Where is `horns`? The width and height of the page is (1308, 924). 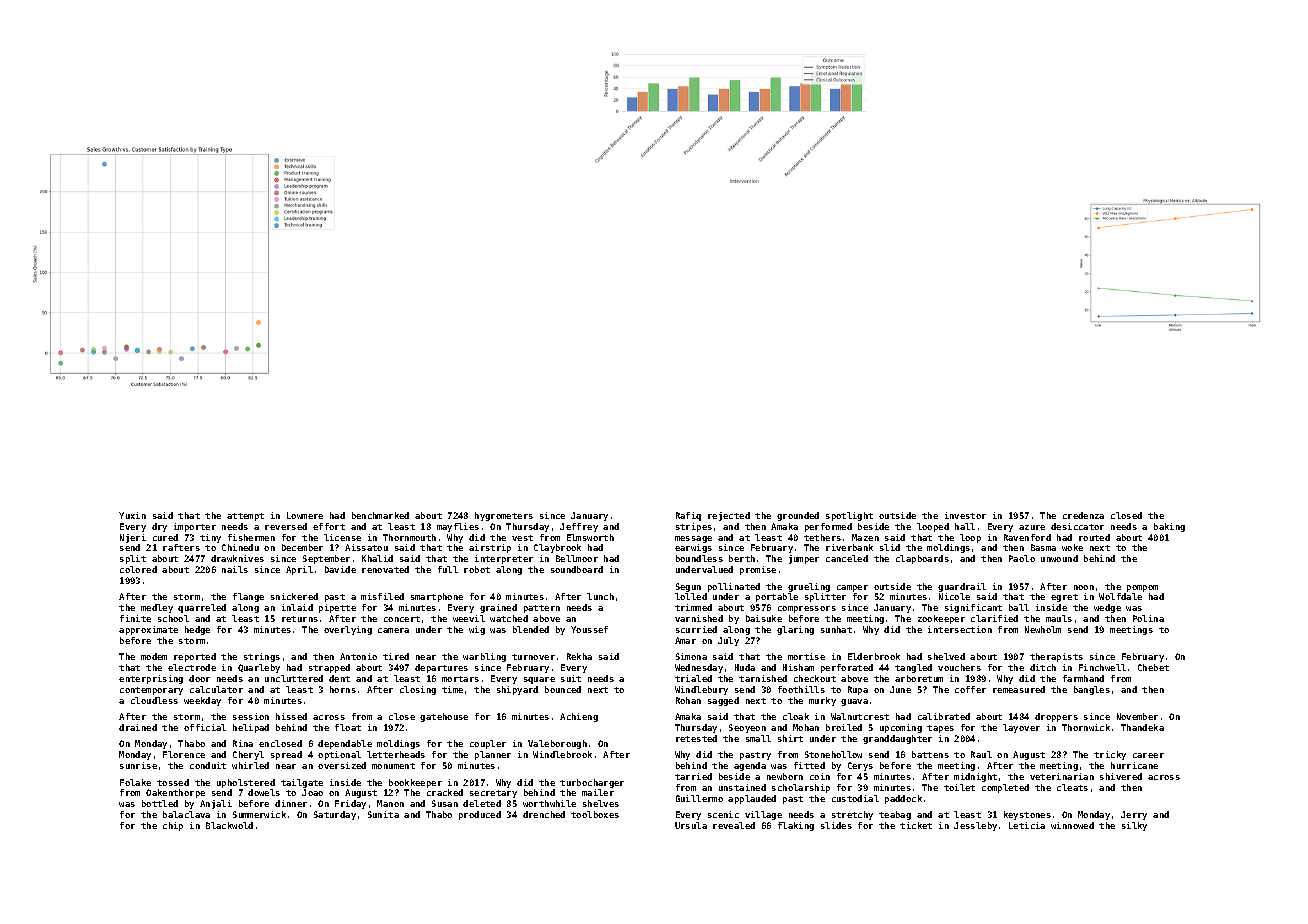 horns is located at coordinates (343, 689).
